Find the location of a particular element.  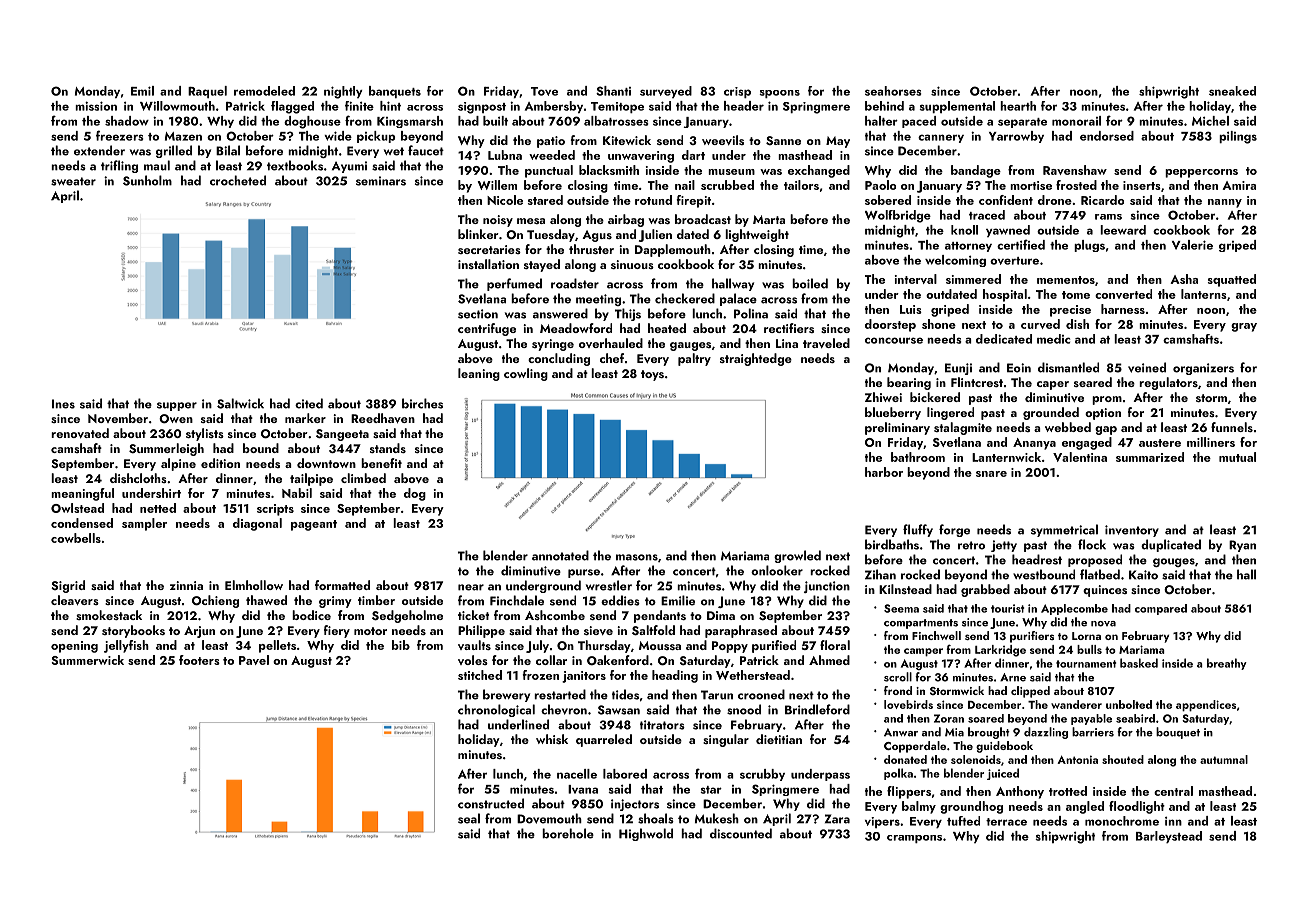

summarized is located at coordinates (1150, 457).
